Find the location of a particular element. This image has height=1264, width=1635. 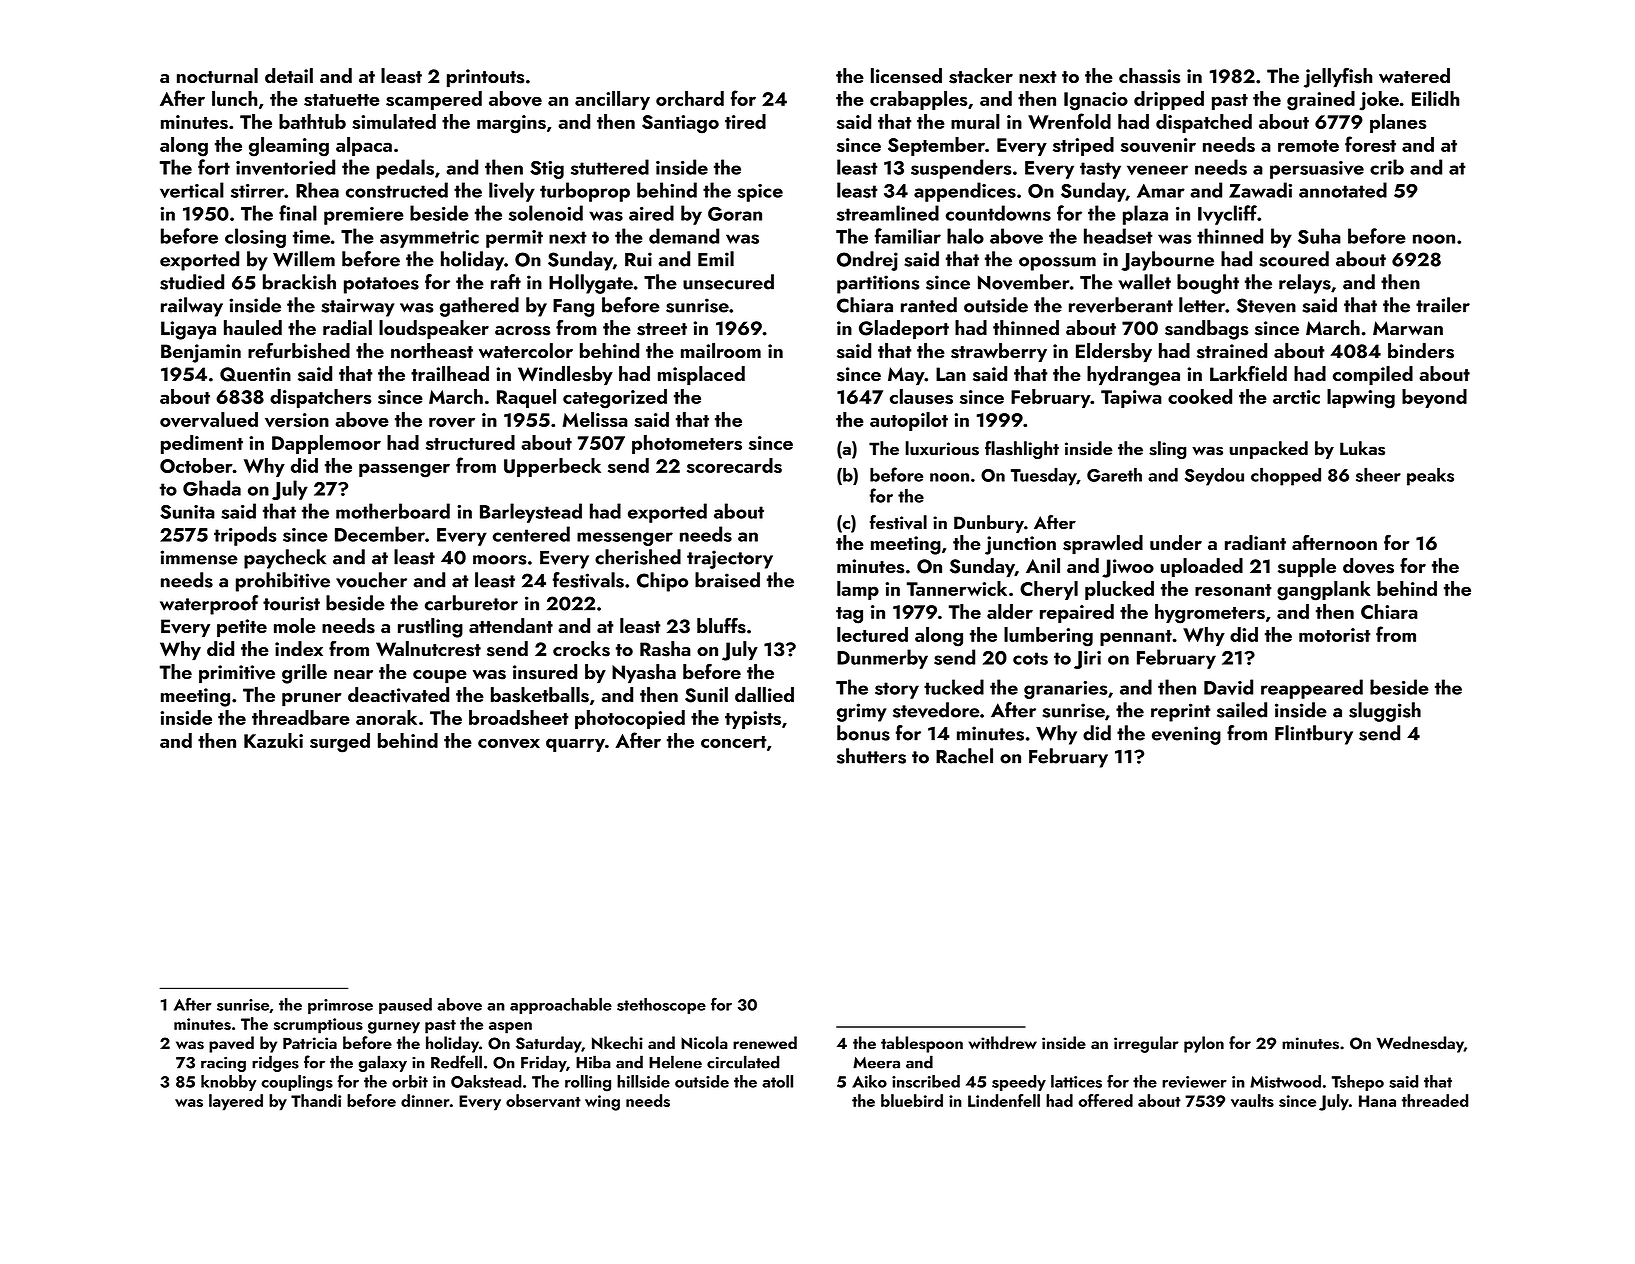

stuttered is located at coordinates (610, 167).
